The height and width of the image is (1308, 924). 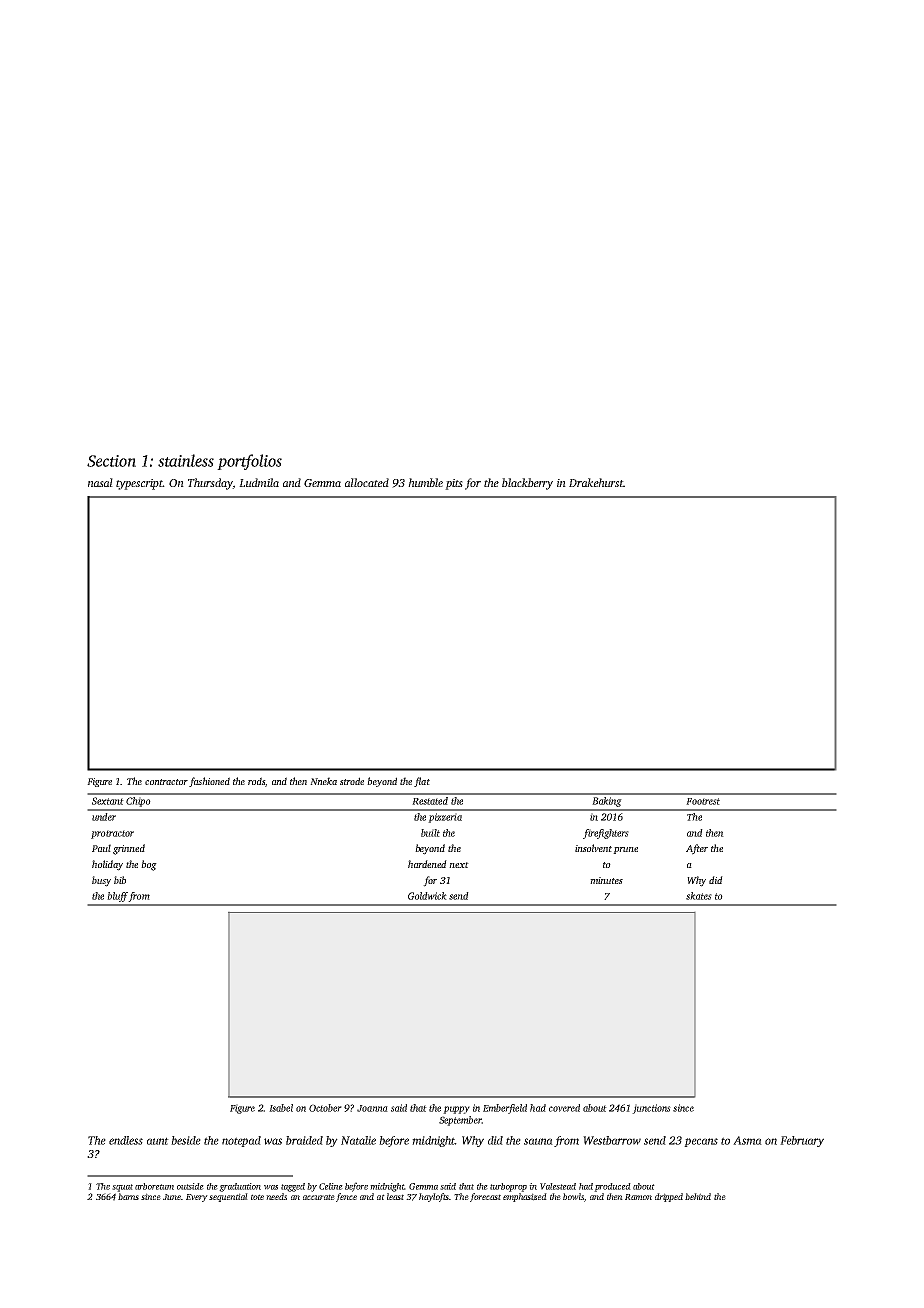 What do you see at coordinates (703, 801) in the image?
I see `Footrest` at bounding box center [703, 801].
